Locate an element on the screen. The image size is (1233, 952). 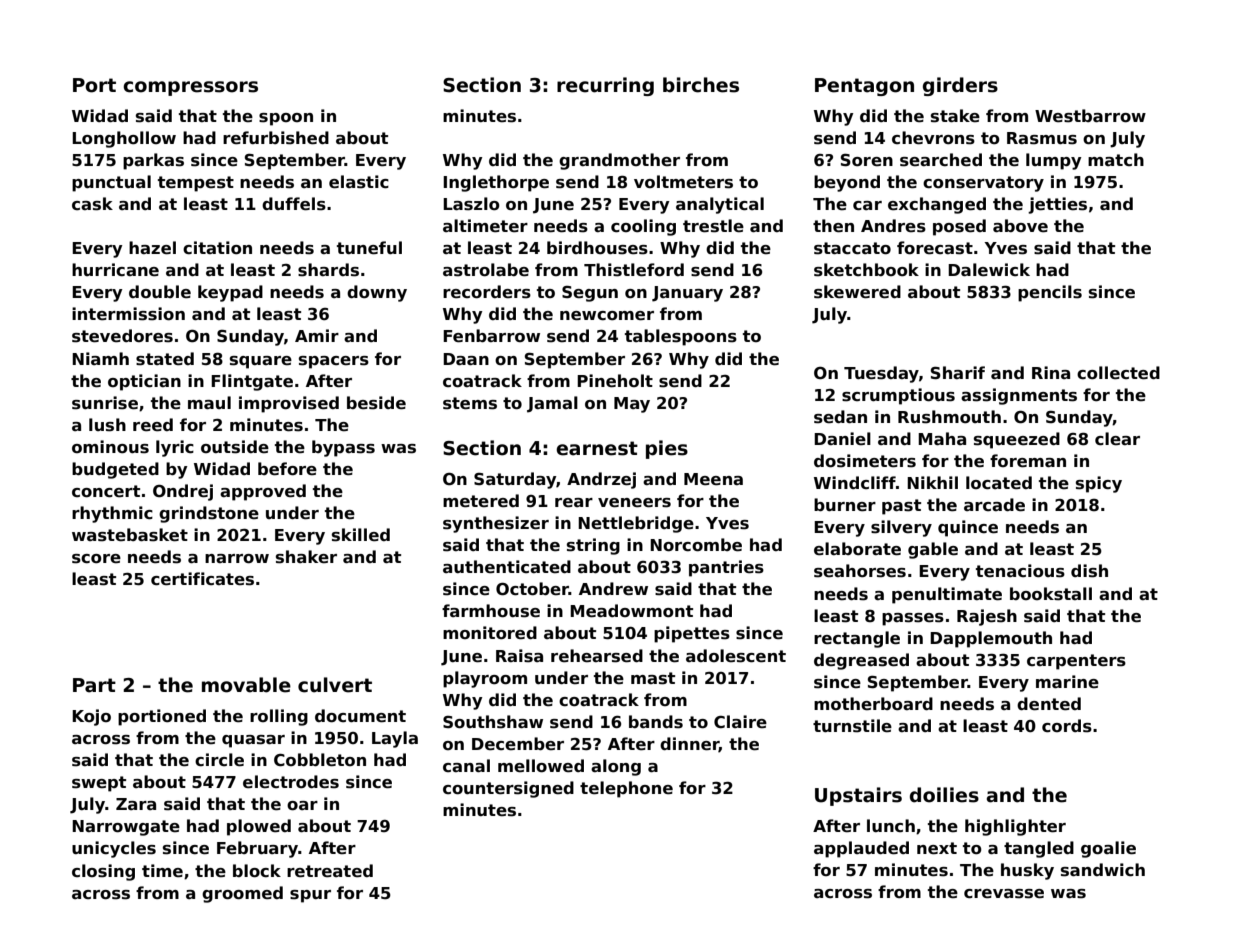
countersigned is located at coordinates (508, 789).
